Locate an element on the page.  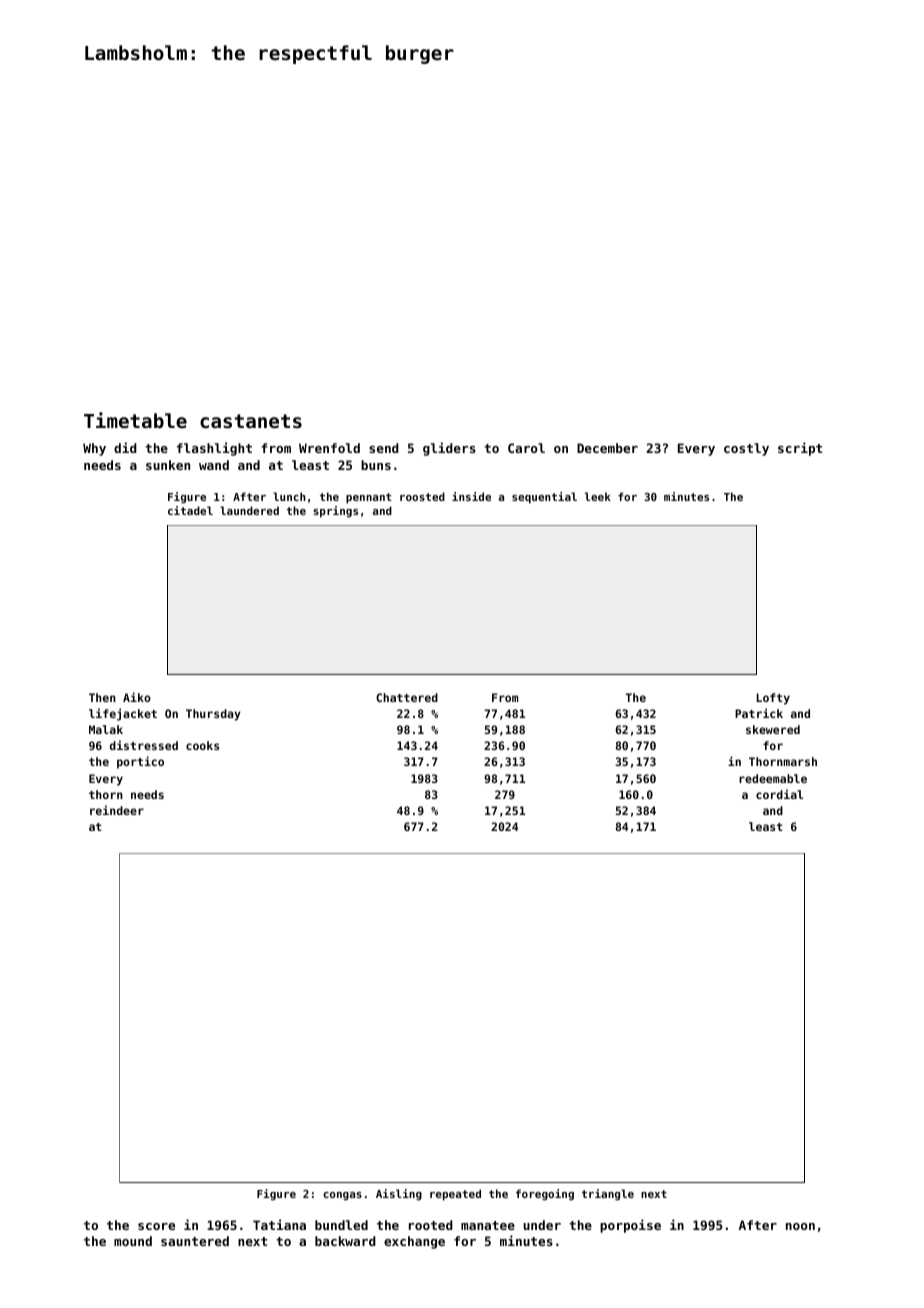
porpoise is located at coordinates (630, 1226).
